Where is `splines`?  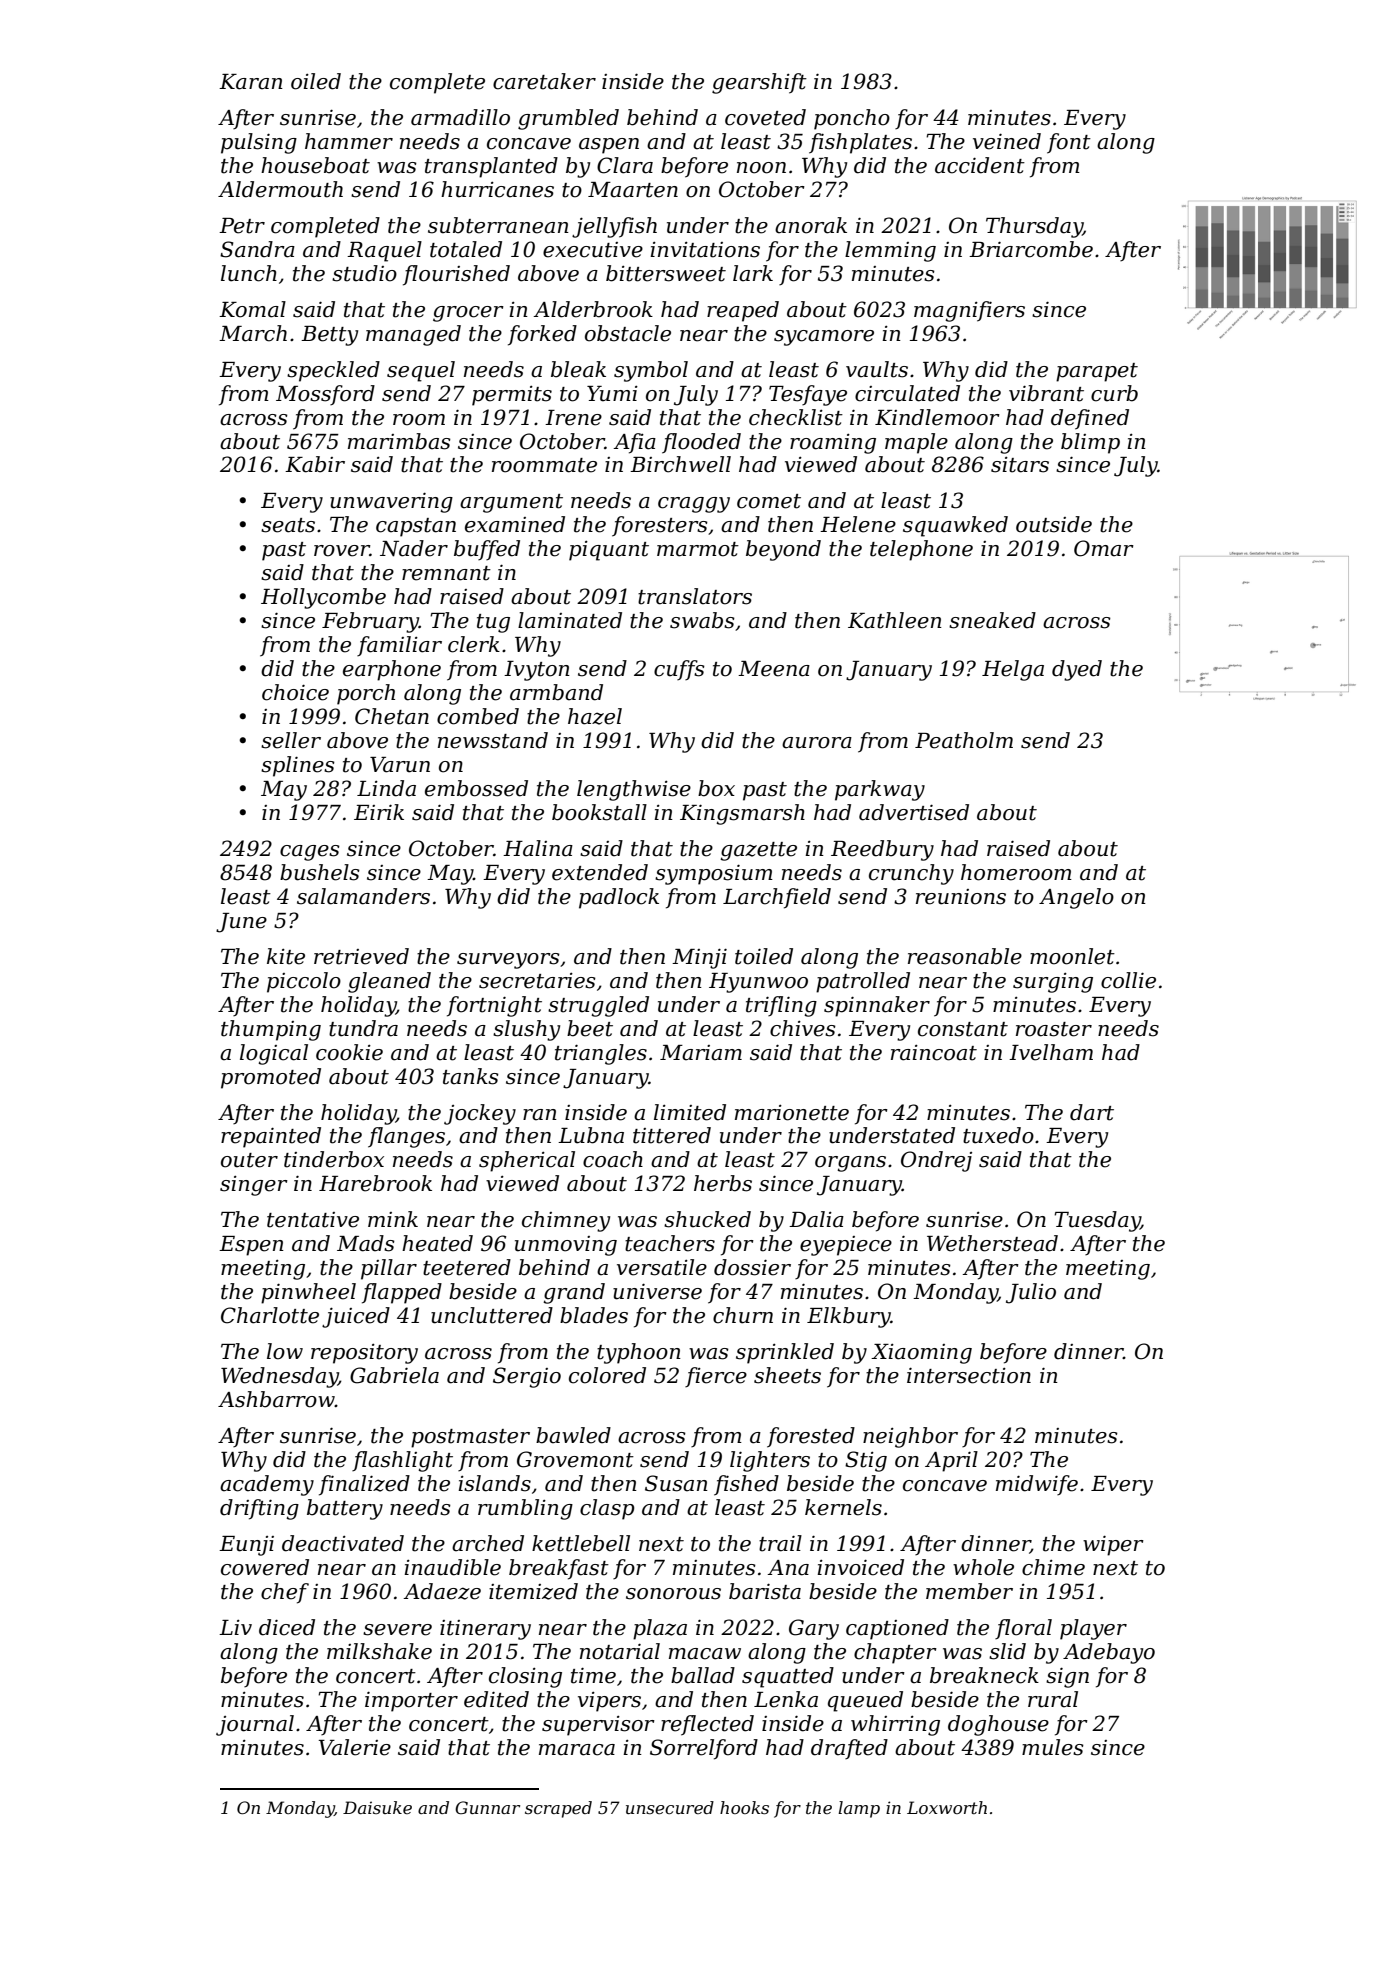
splines is located at coordinates (298, 766).
